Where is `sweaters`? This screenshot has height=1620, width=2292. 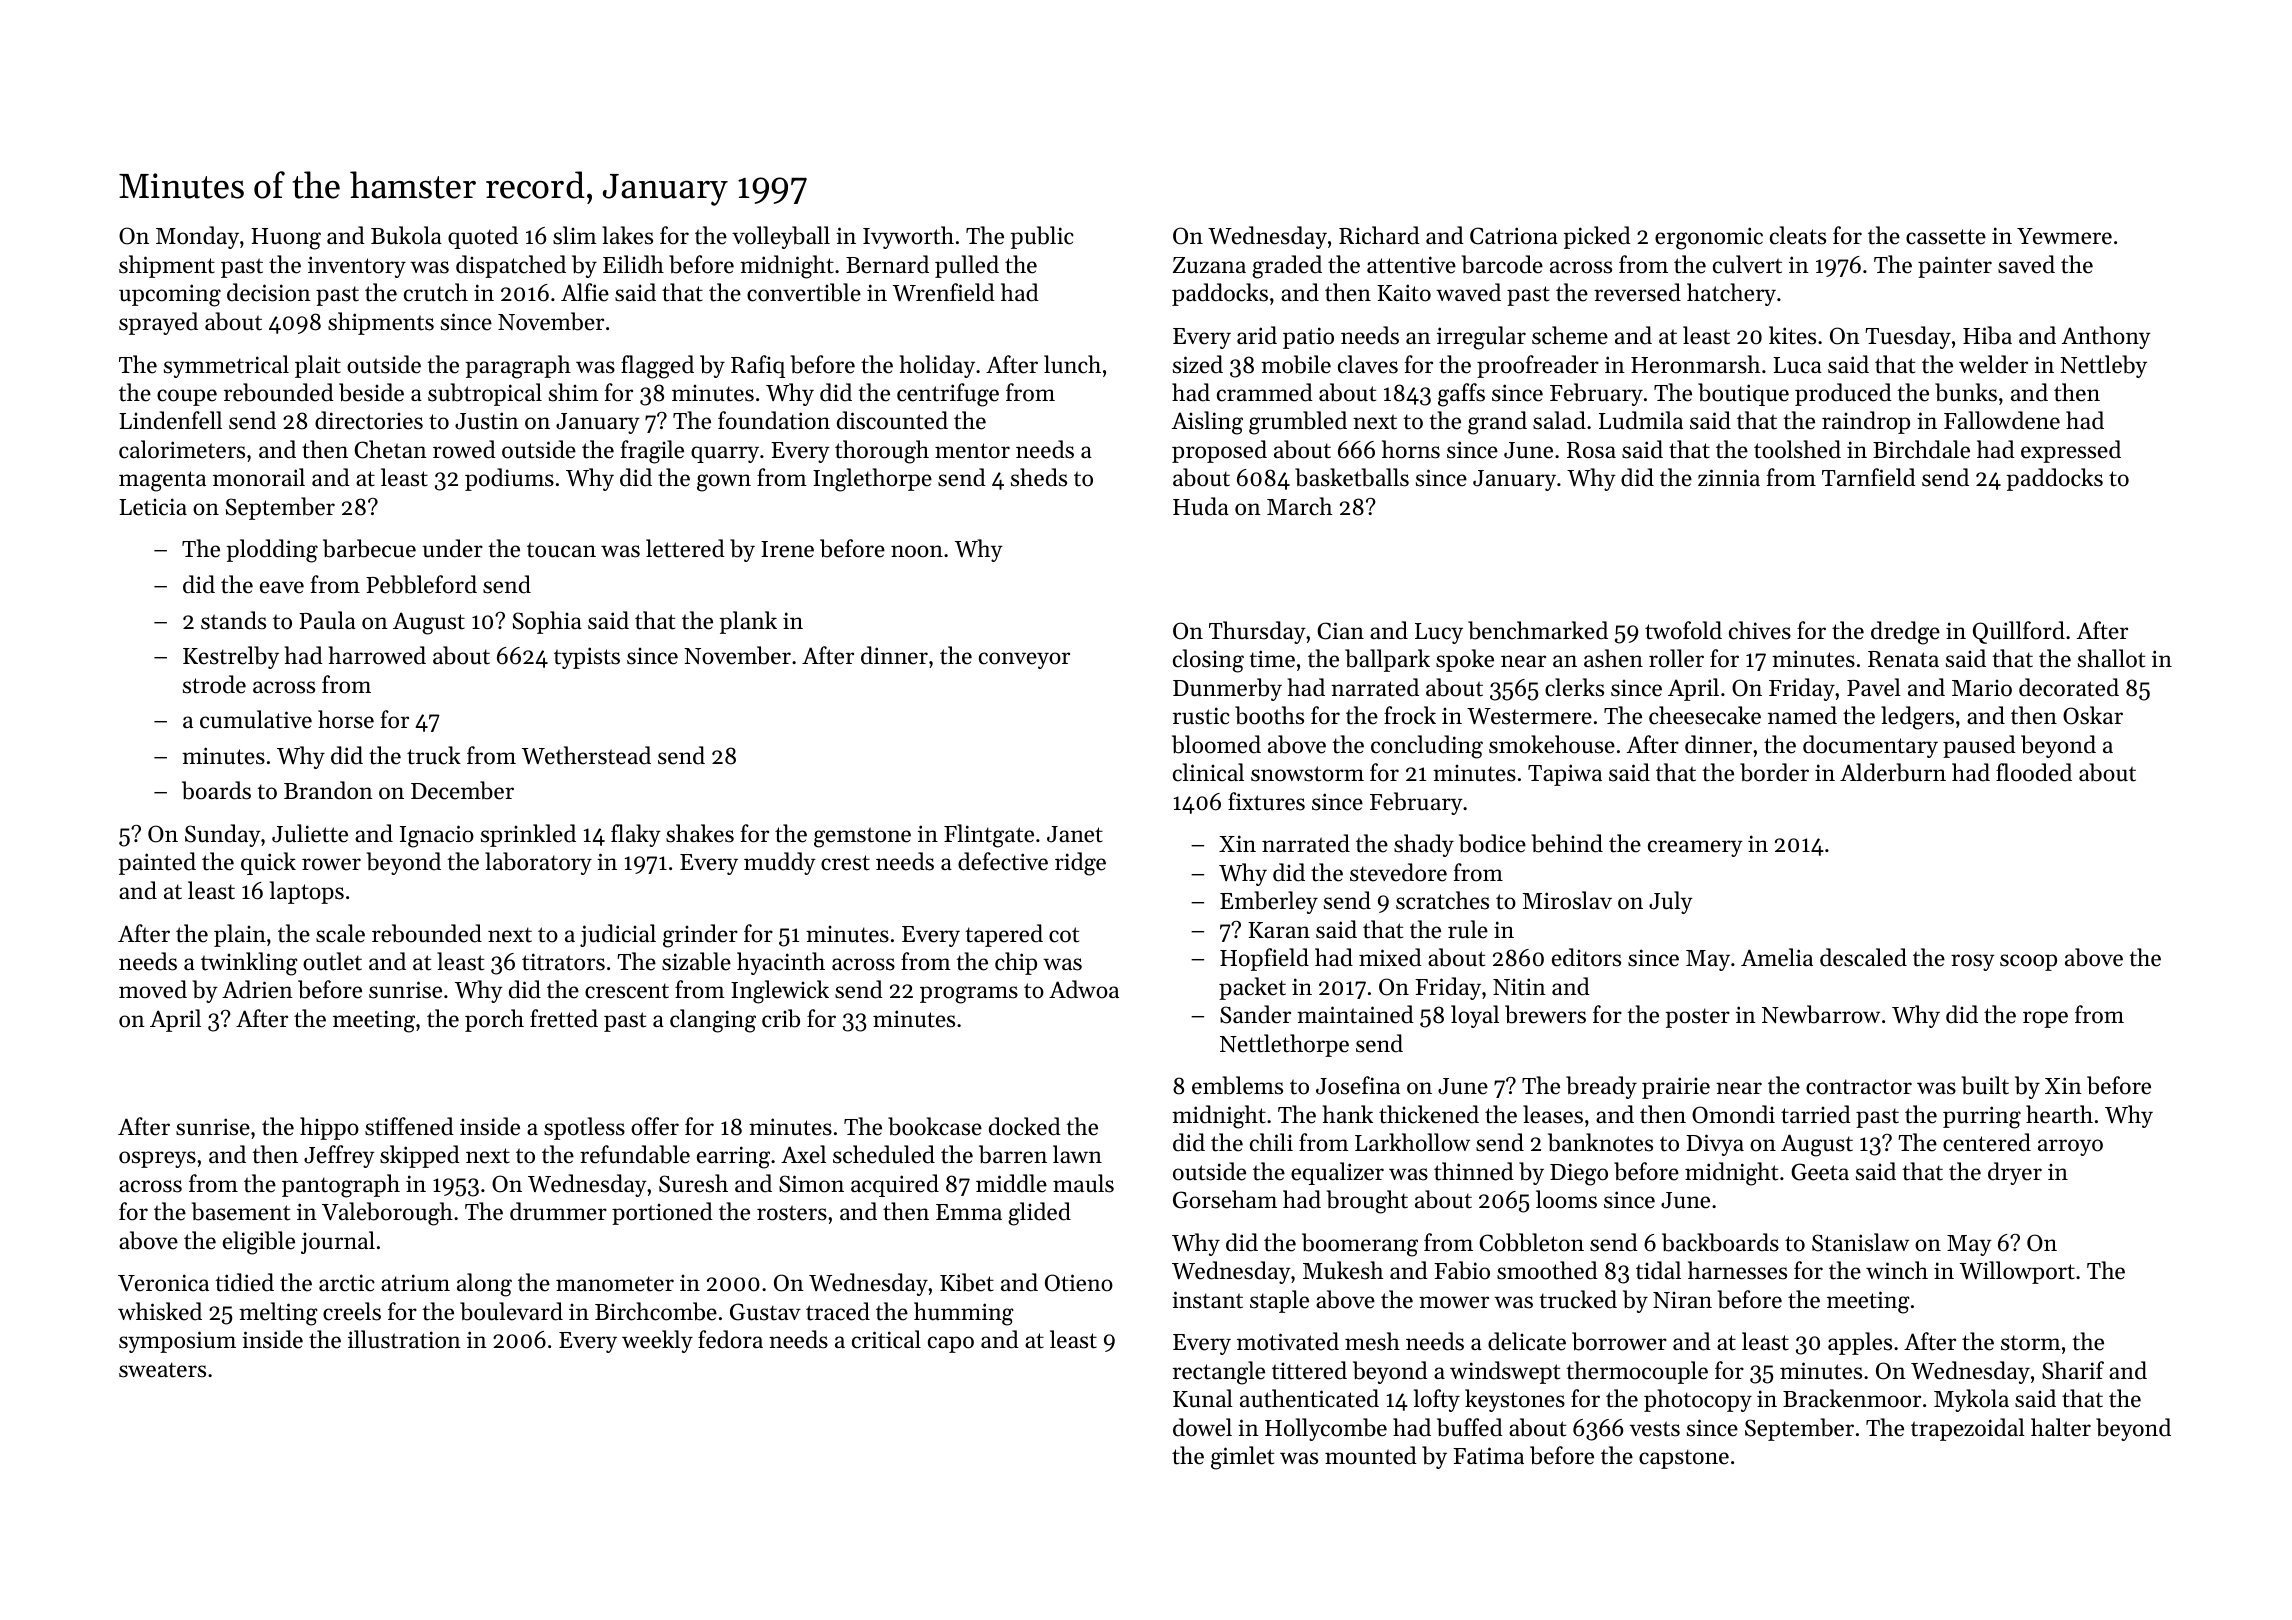 sweaters is located at coordinates (162, 1370).
